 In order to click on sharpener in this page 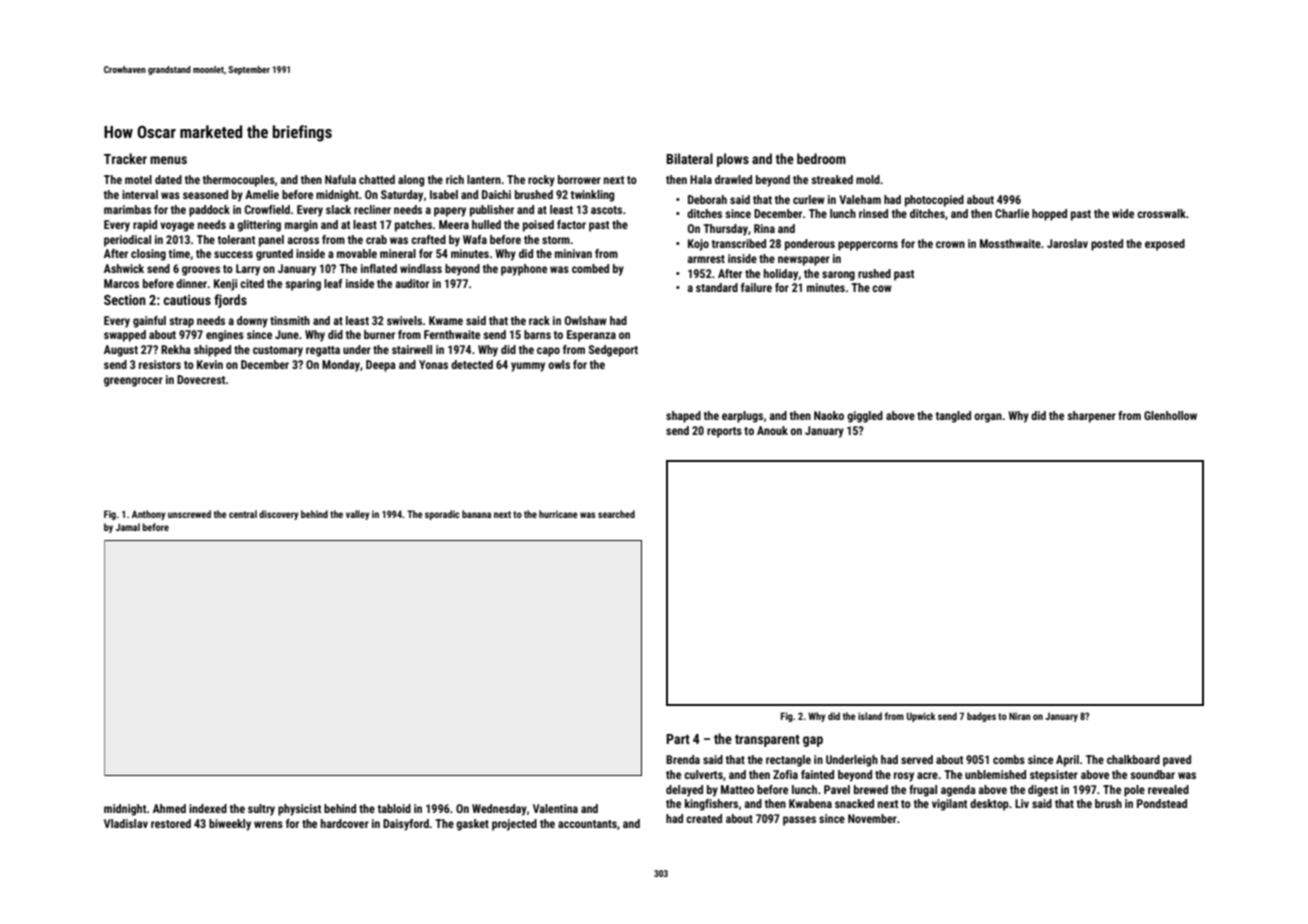, I will do `click(1091, 417)`.
